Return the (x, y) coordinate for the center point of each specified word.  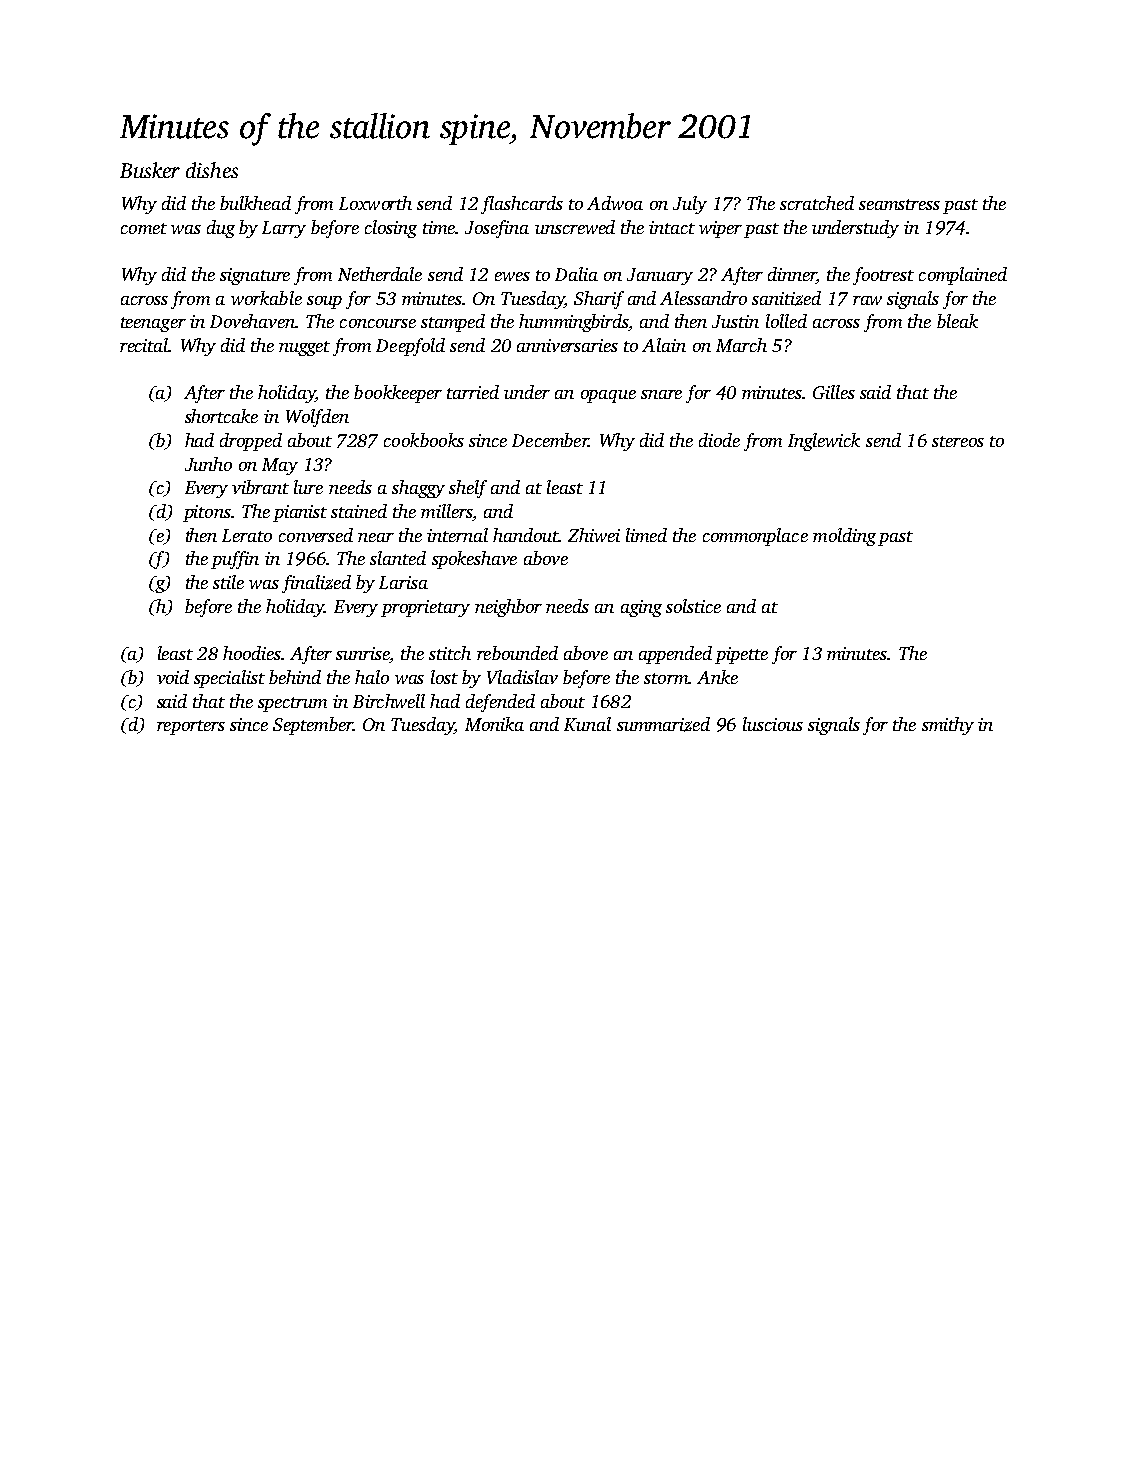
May (280, 466)
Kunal (587, 724)
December (550, 440)
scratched (817, 203)
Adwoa (615, 203)
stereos (958, 441)
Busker (150, 170)
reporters (191, 727)
